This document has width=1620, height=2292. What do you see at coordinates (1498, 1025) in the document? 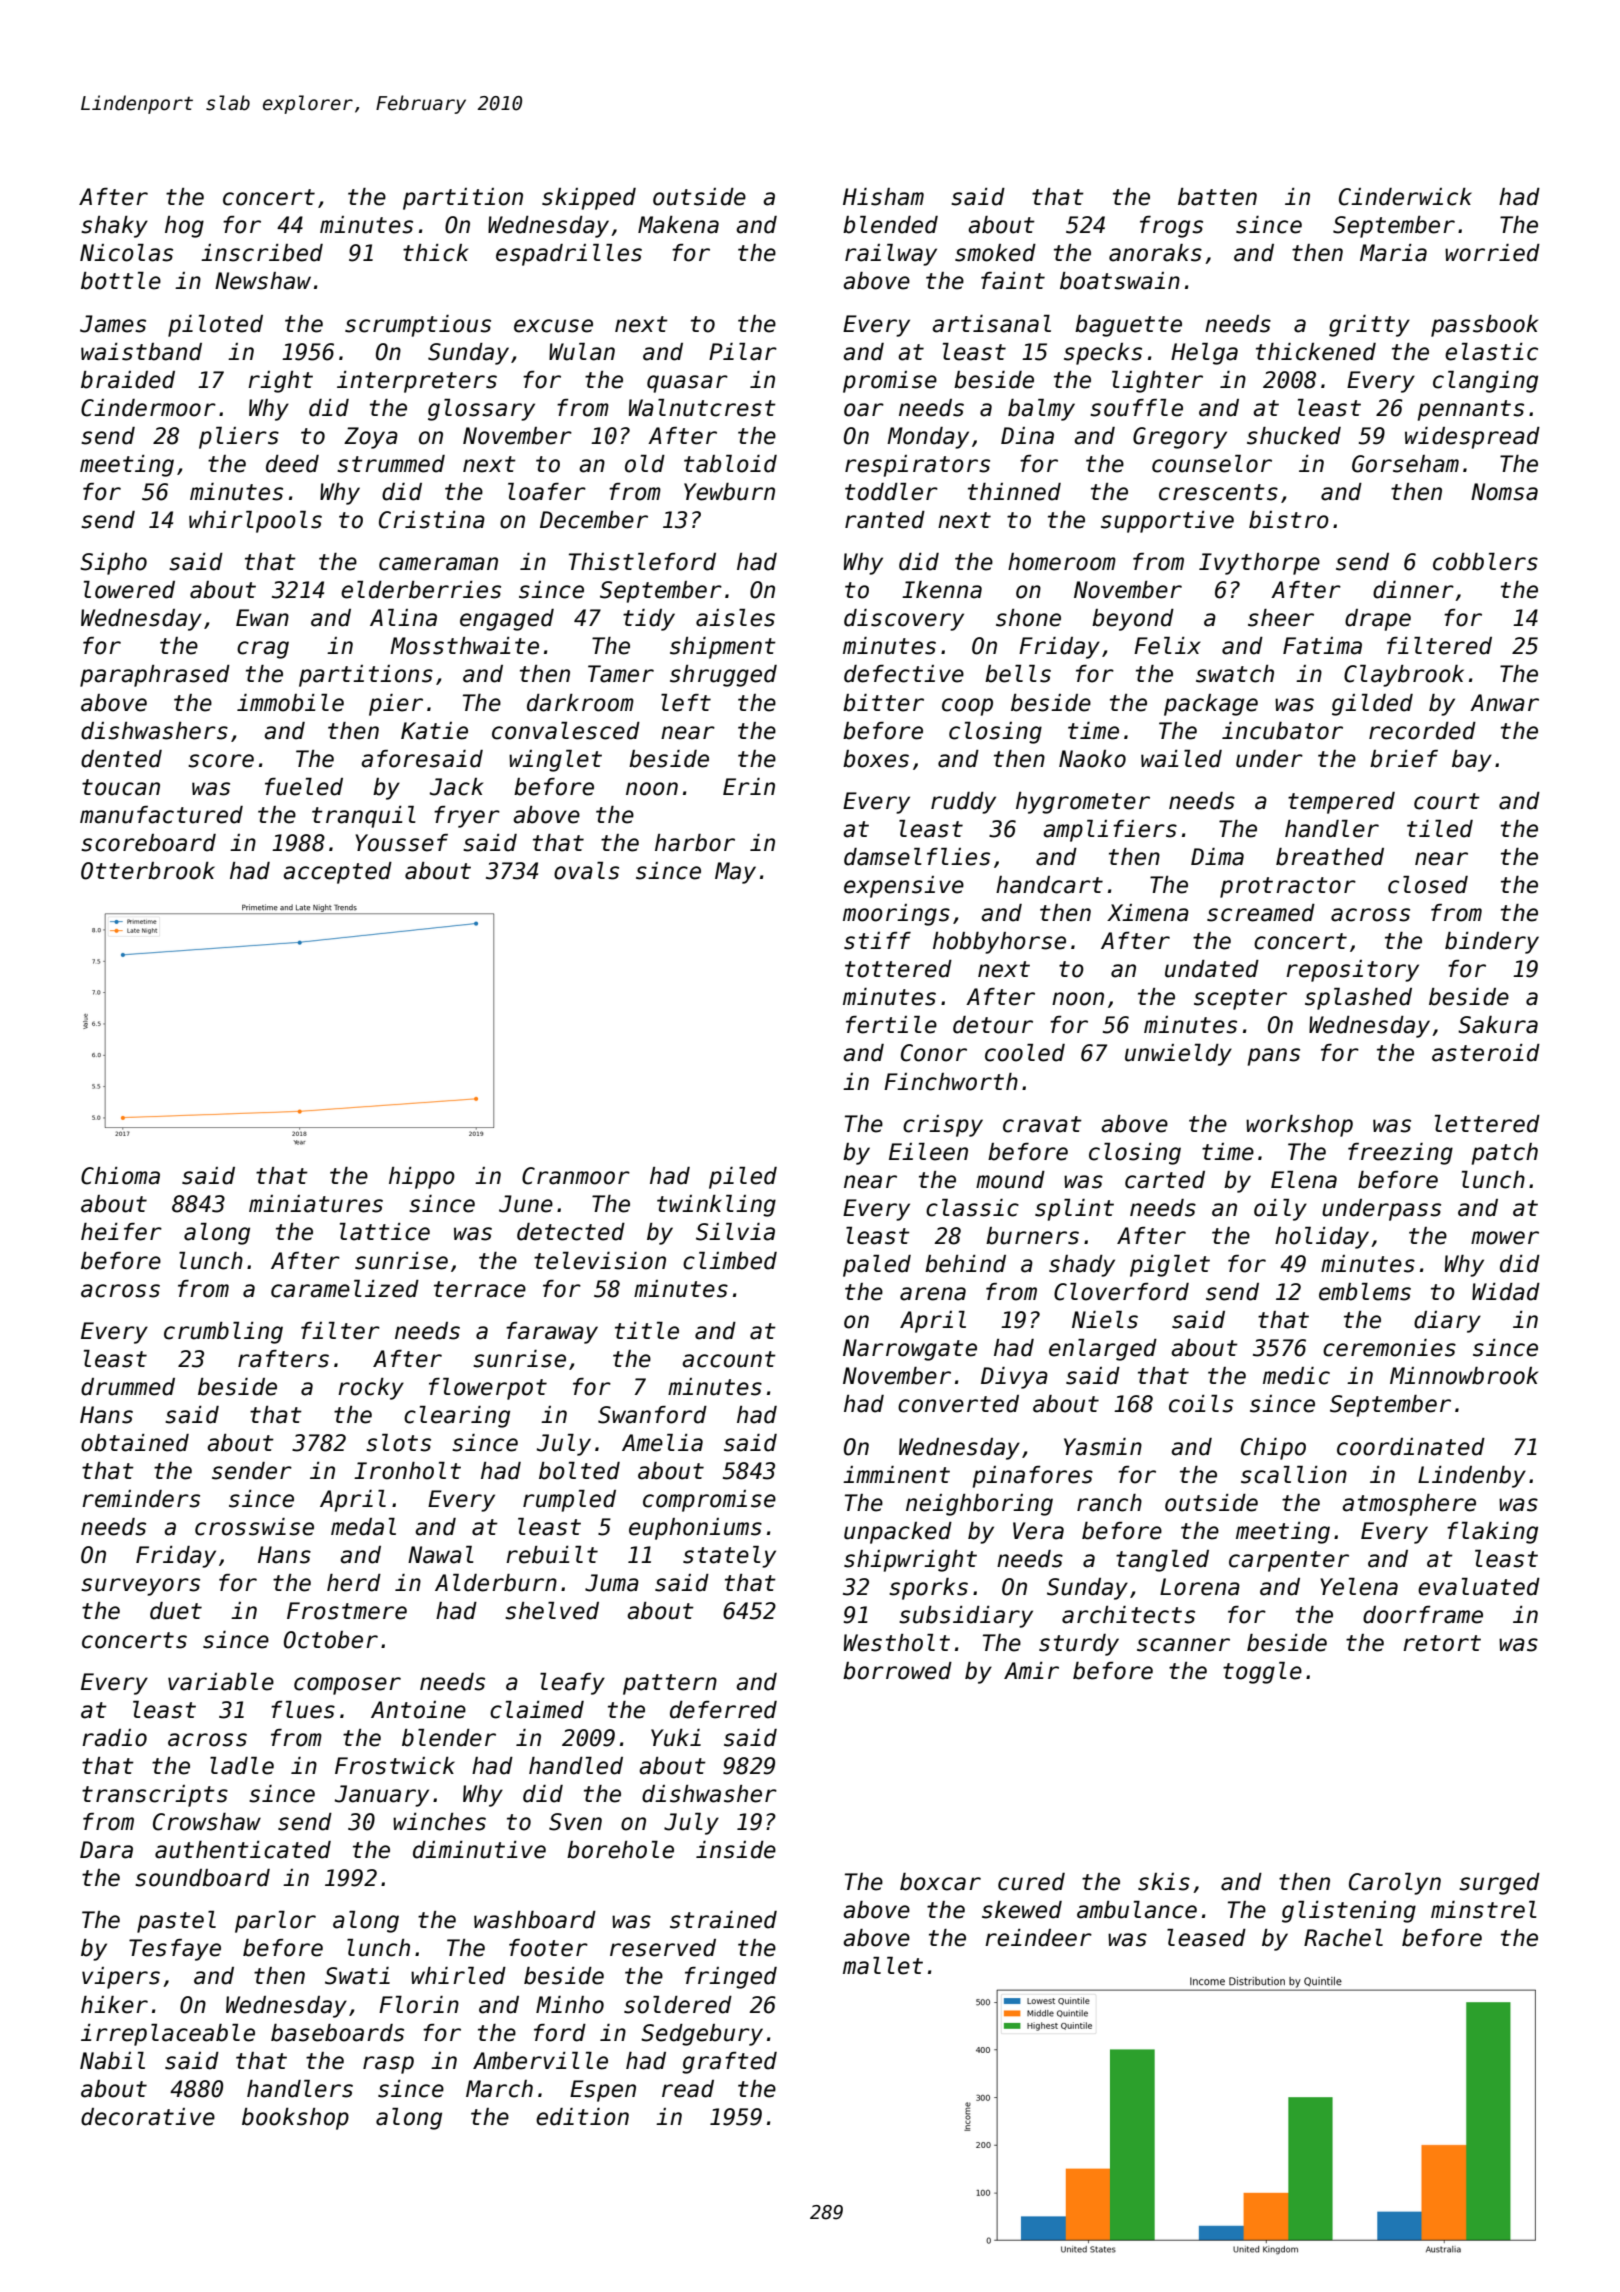
I see `Sakura` at bounding box center [1498, 1025].
